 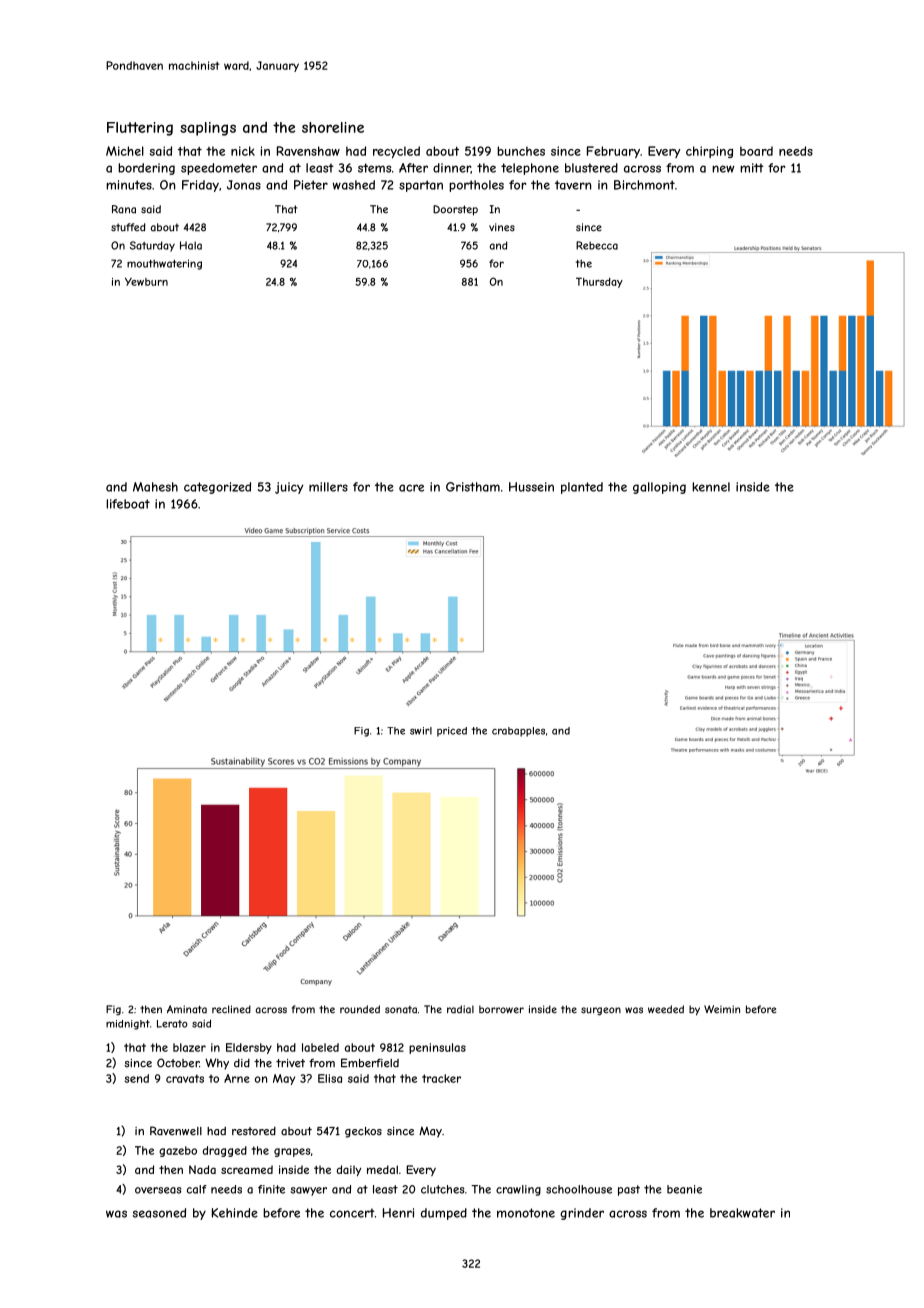 I want to click on nick, so click(x=243, y=151).
